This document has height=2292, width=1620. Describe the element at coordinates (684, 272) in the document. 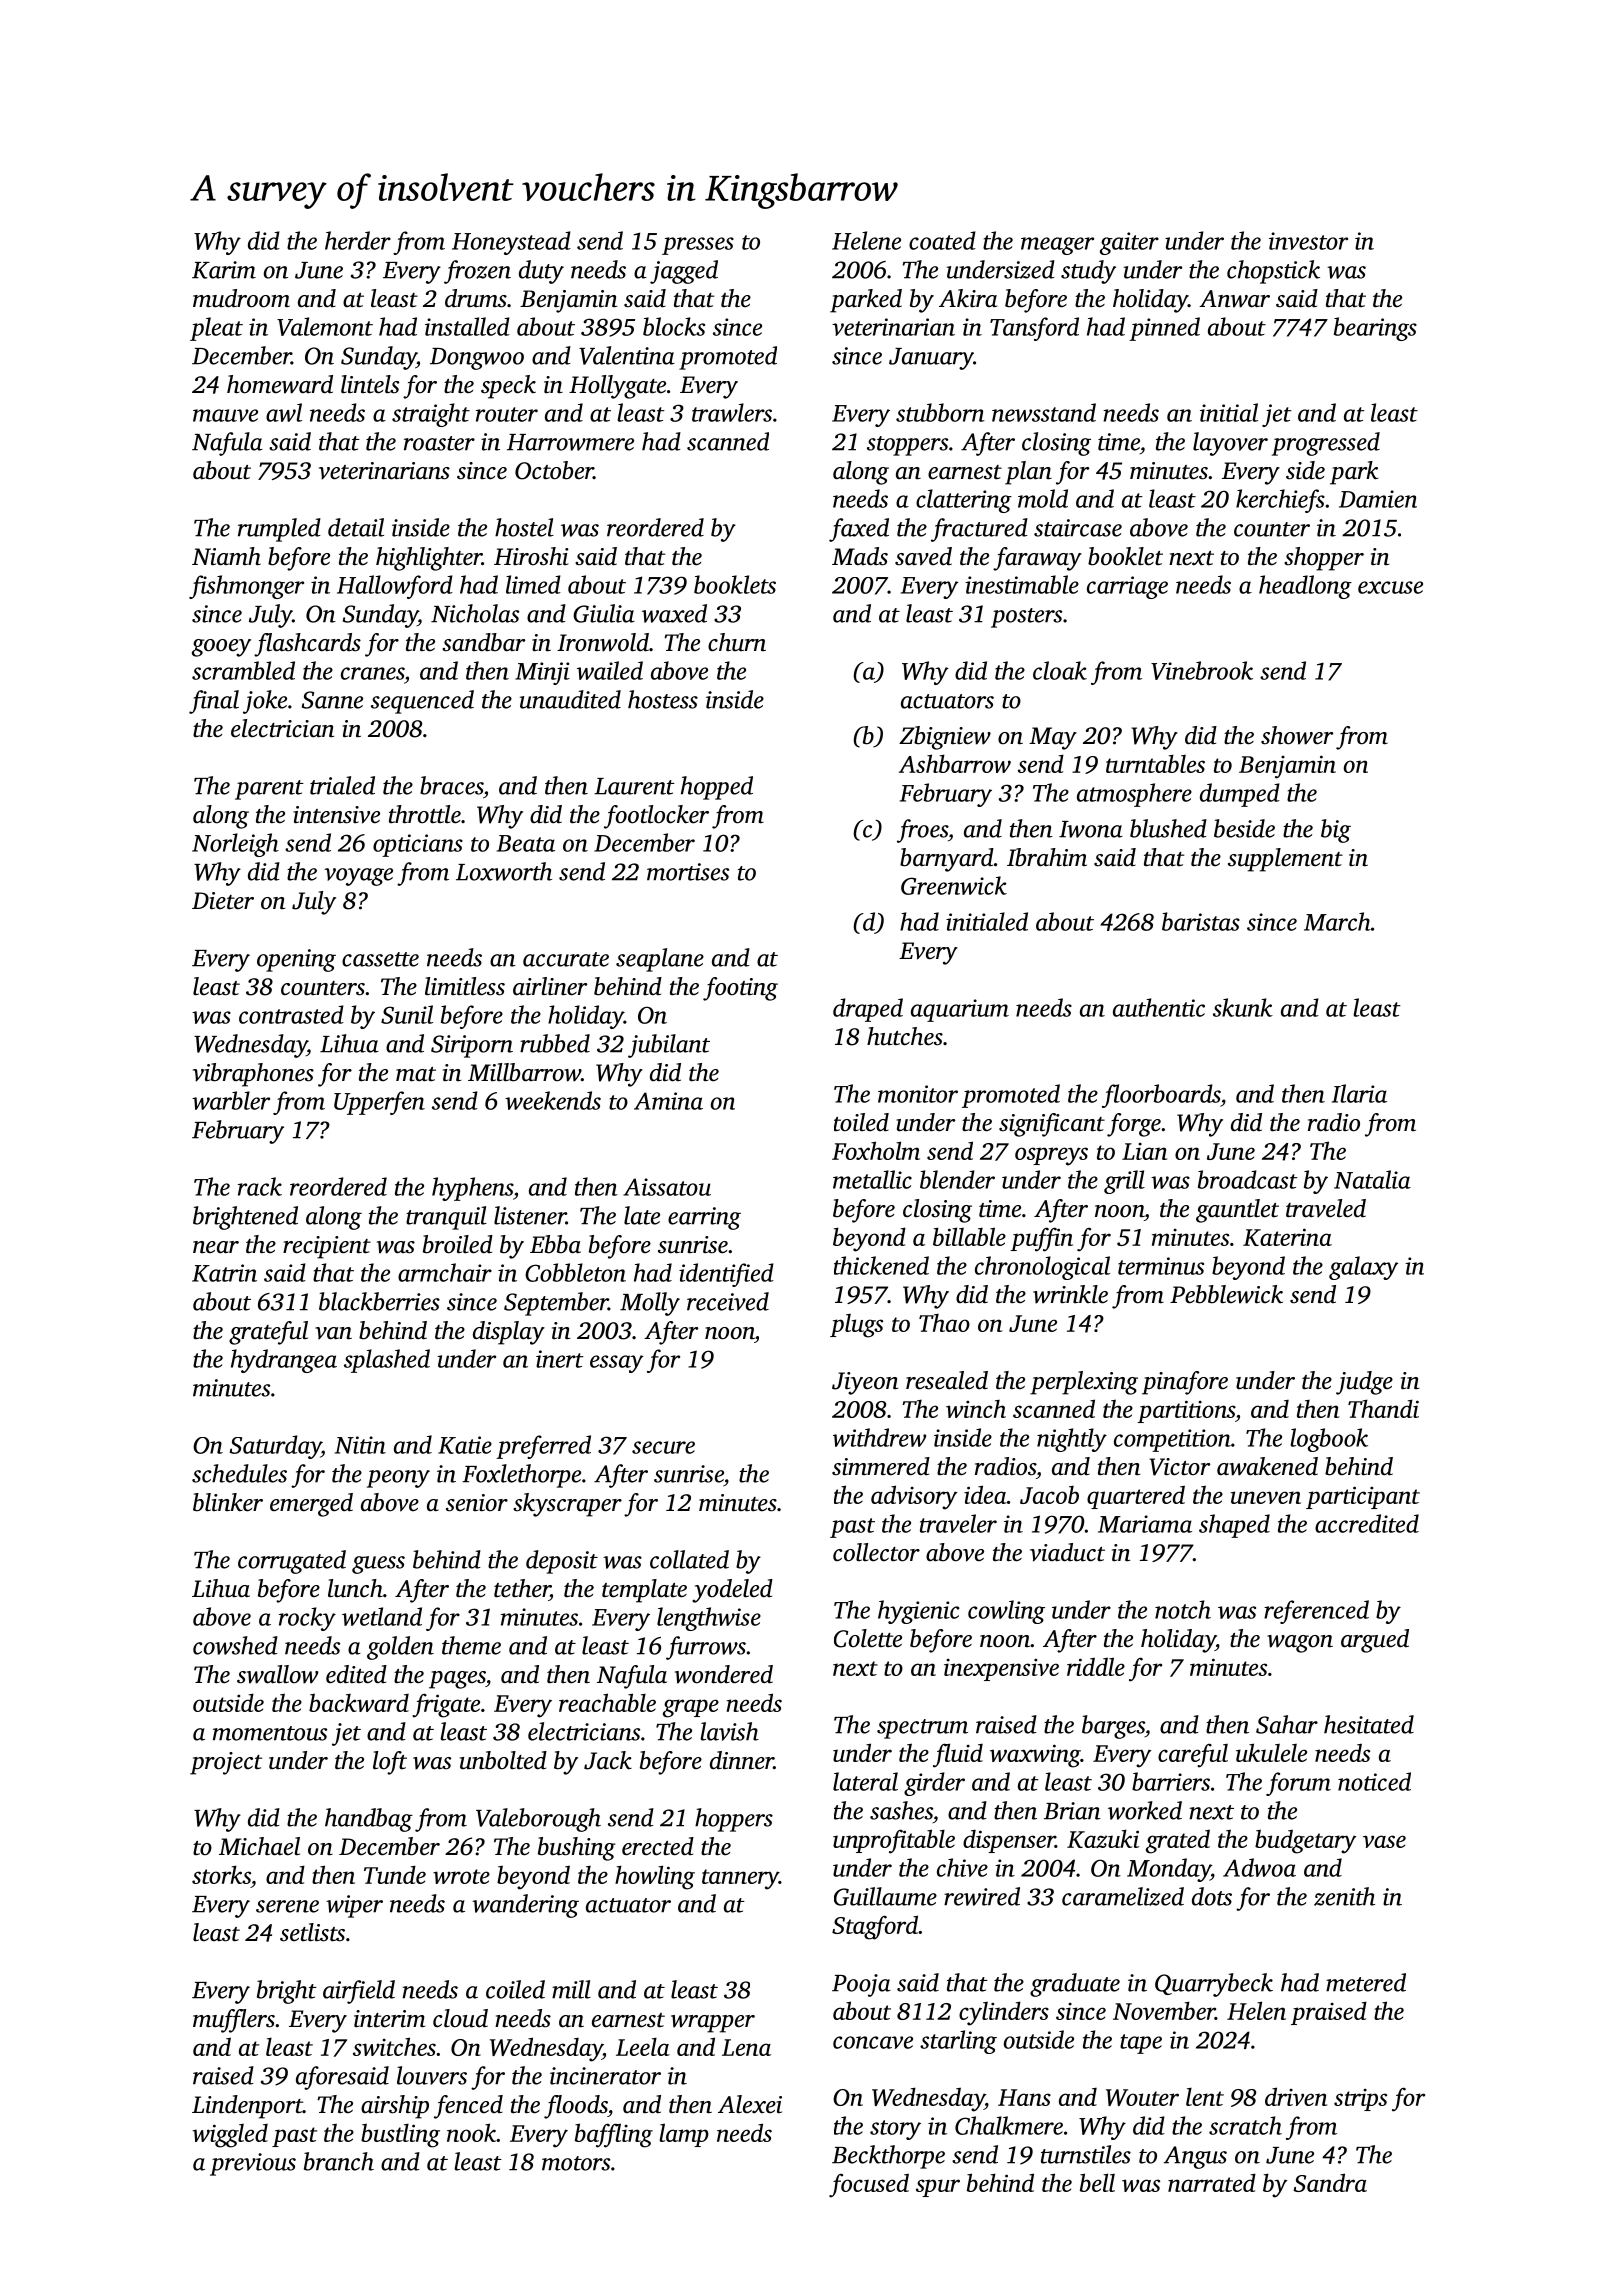

I see `jagged` at that location.
